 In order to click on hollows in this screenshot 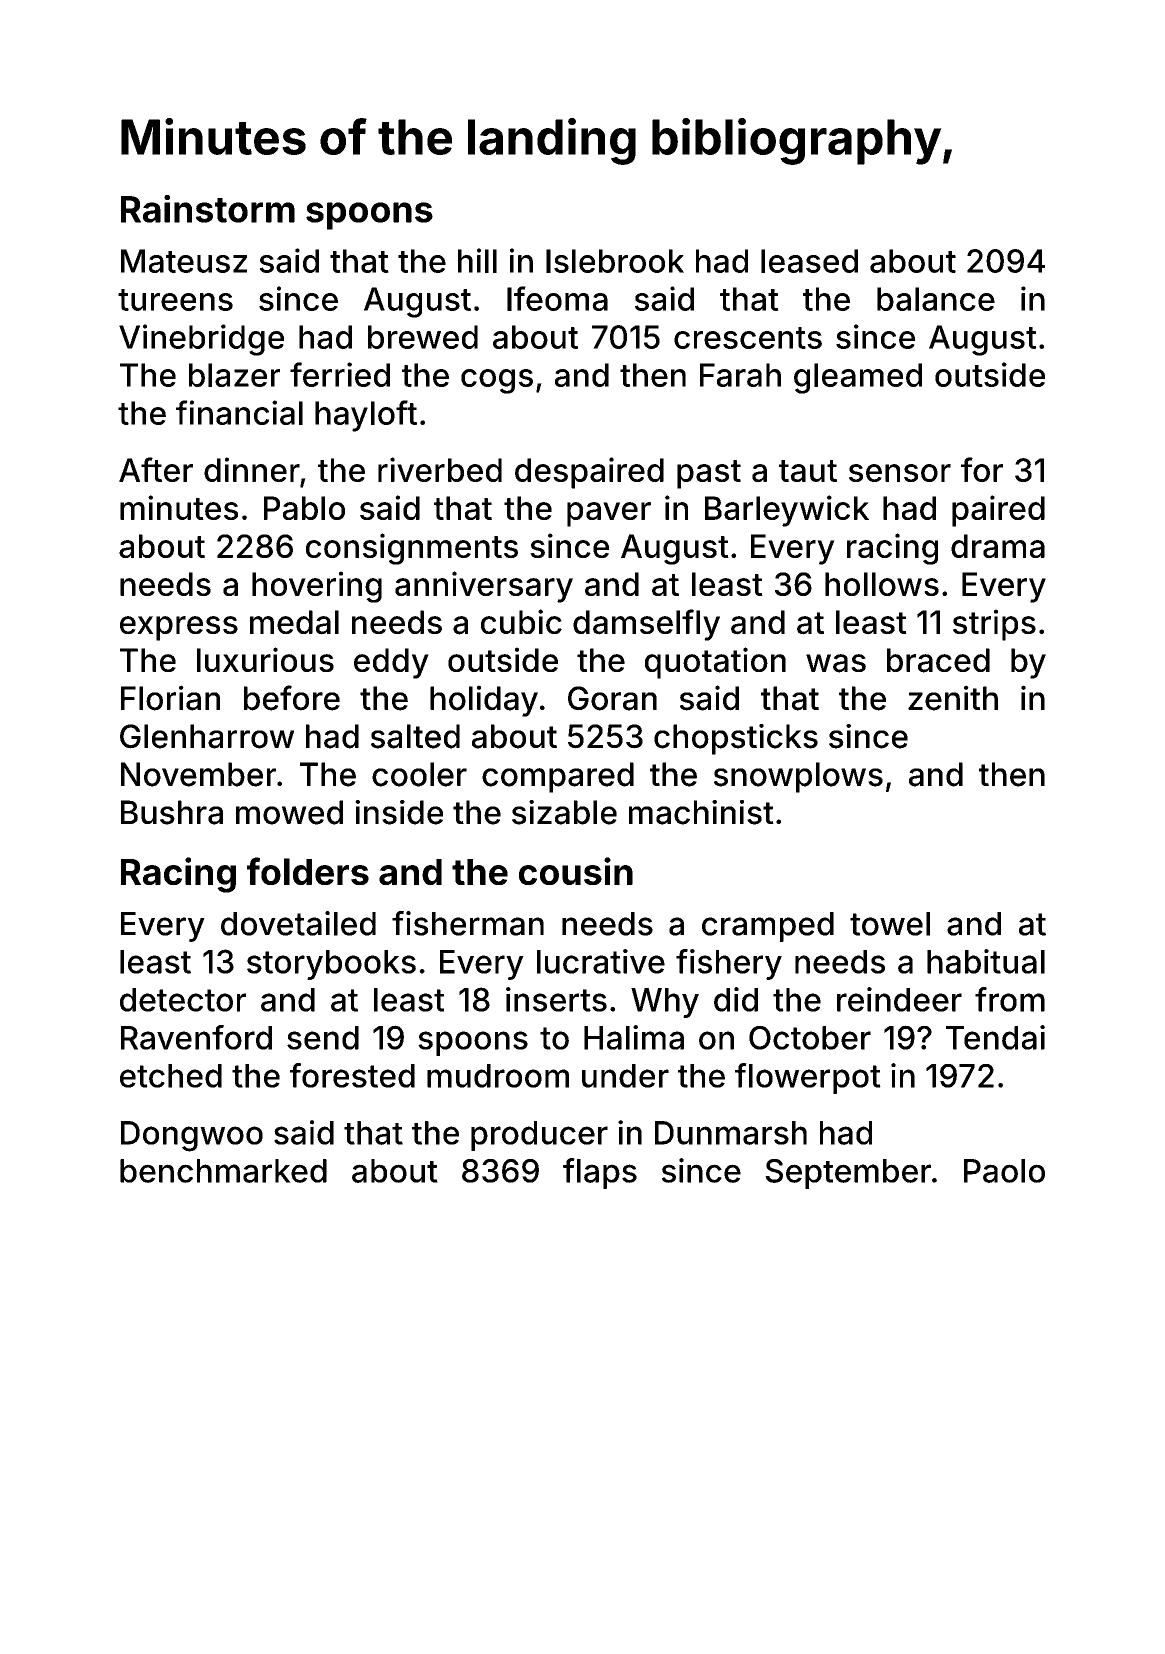, I will do `click(882, 584)`.
